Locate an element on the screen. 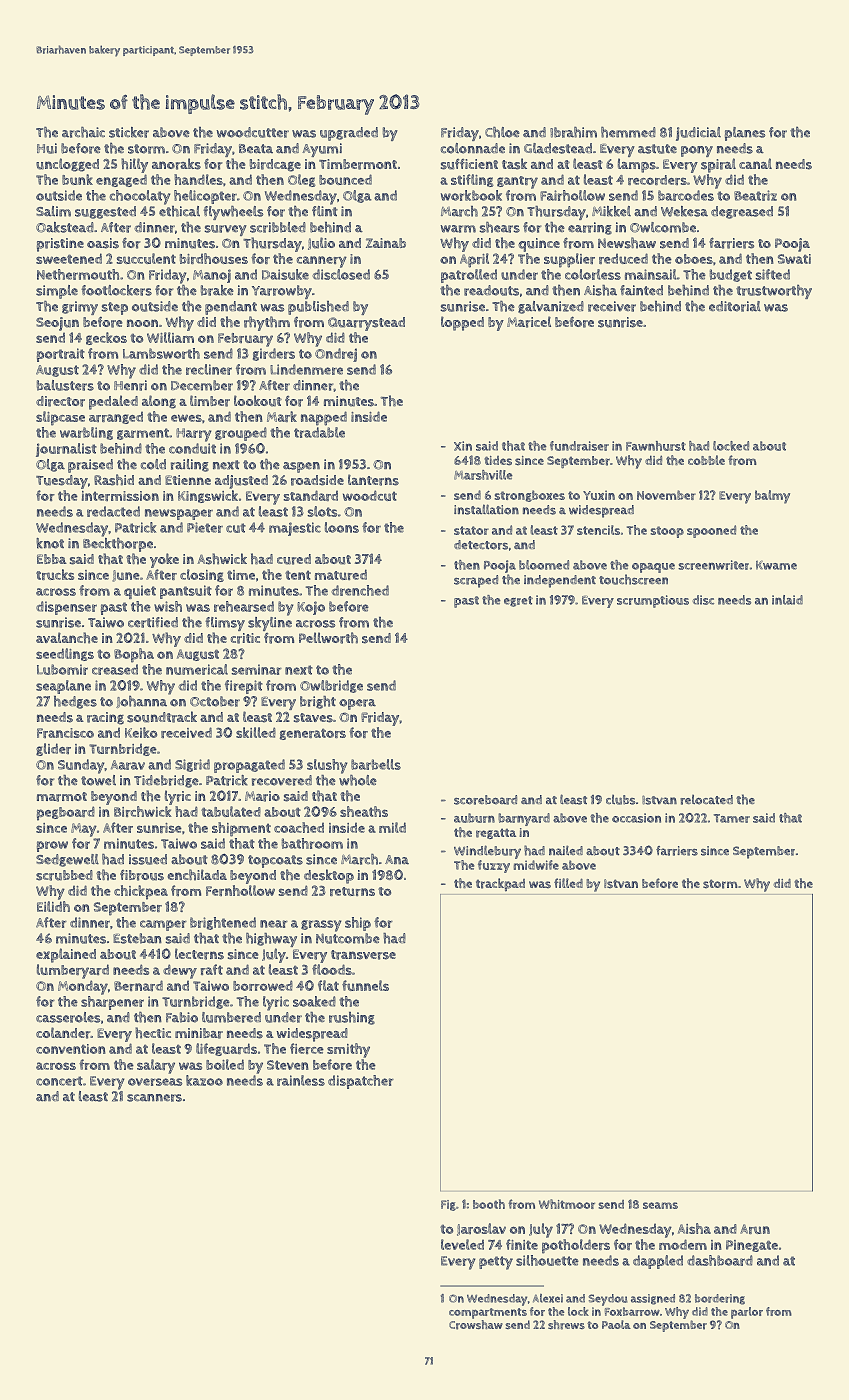 The image size is (849, 1400). ethical is located at coordinates (179, 211).
